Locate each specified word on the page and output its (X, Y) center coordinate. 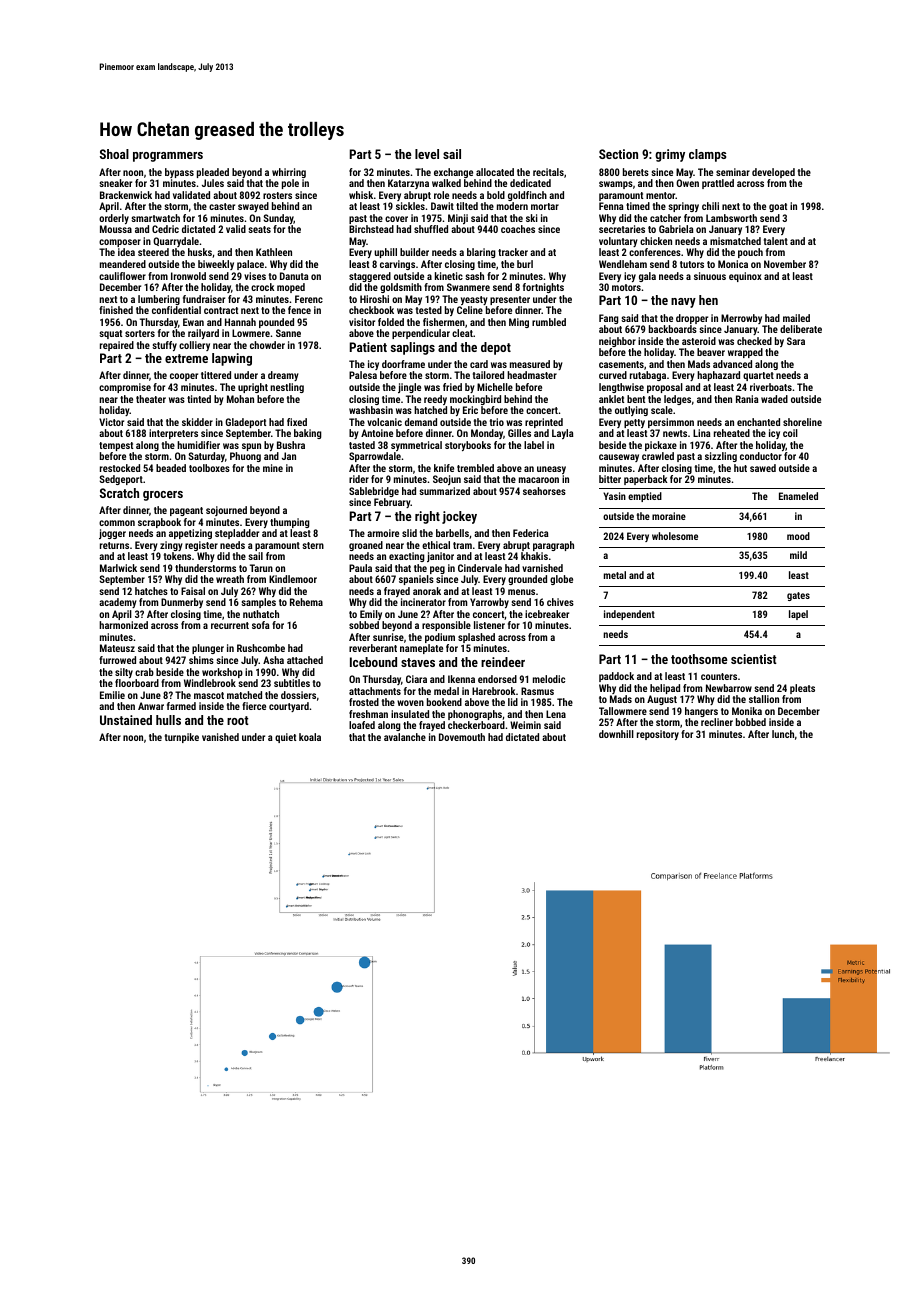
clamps (707, 155)
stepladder (237, 534)
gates (798, 596)
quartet (758, 376)
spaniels (416, 580)
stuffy (164, 346)
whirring (289, 173)
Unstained (126, 720)
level (427, 154)
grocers (163, 496)
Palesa (363, 375)
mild (798, 555)
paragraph (553, 546)
